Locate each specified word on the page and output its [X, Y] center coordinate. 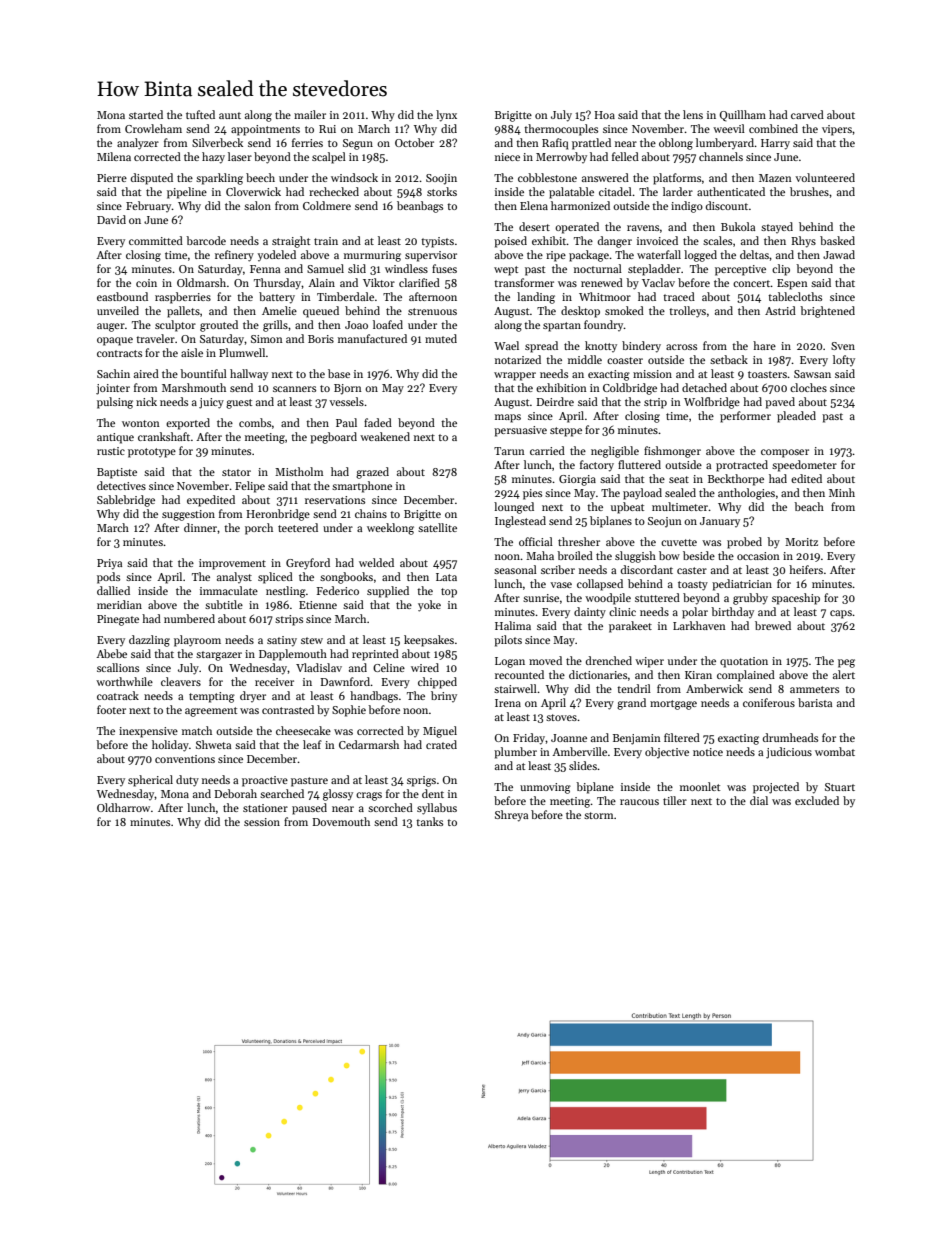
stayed [777, 227]
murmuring [372, 256]
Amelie [279, 310]
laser [240, 156]
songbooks [346, 578]
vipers [837, 130]
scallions [118, 667]
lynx [446, 116]
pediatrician [742, 585]
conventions [185, 759]
